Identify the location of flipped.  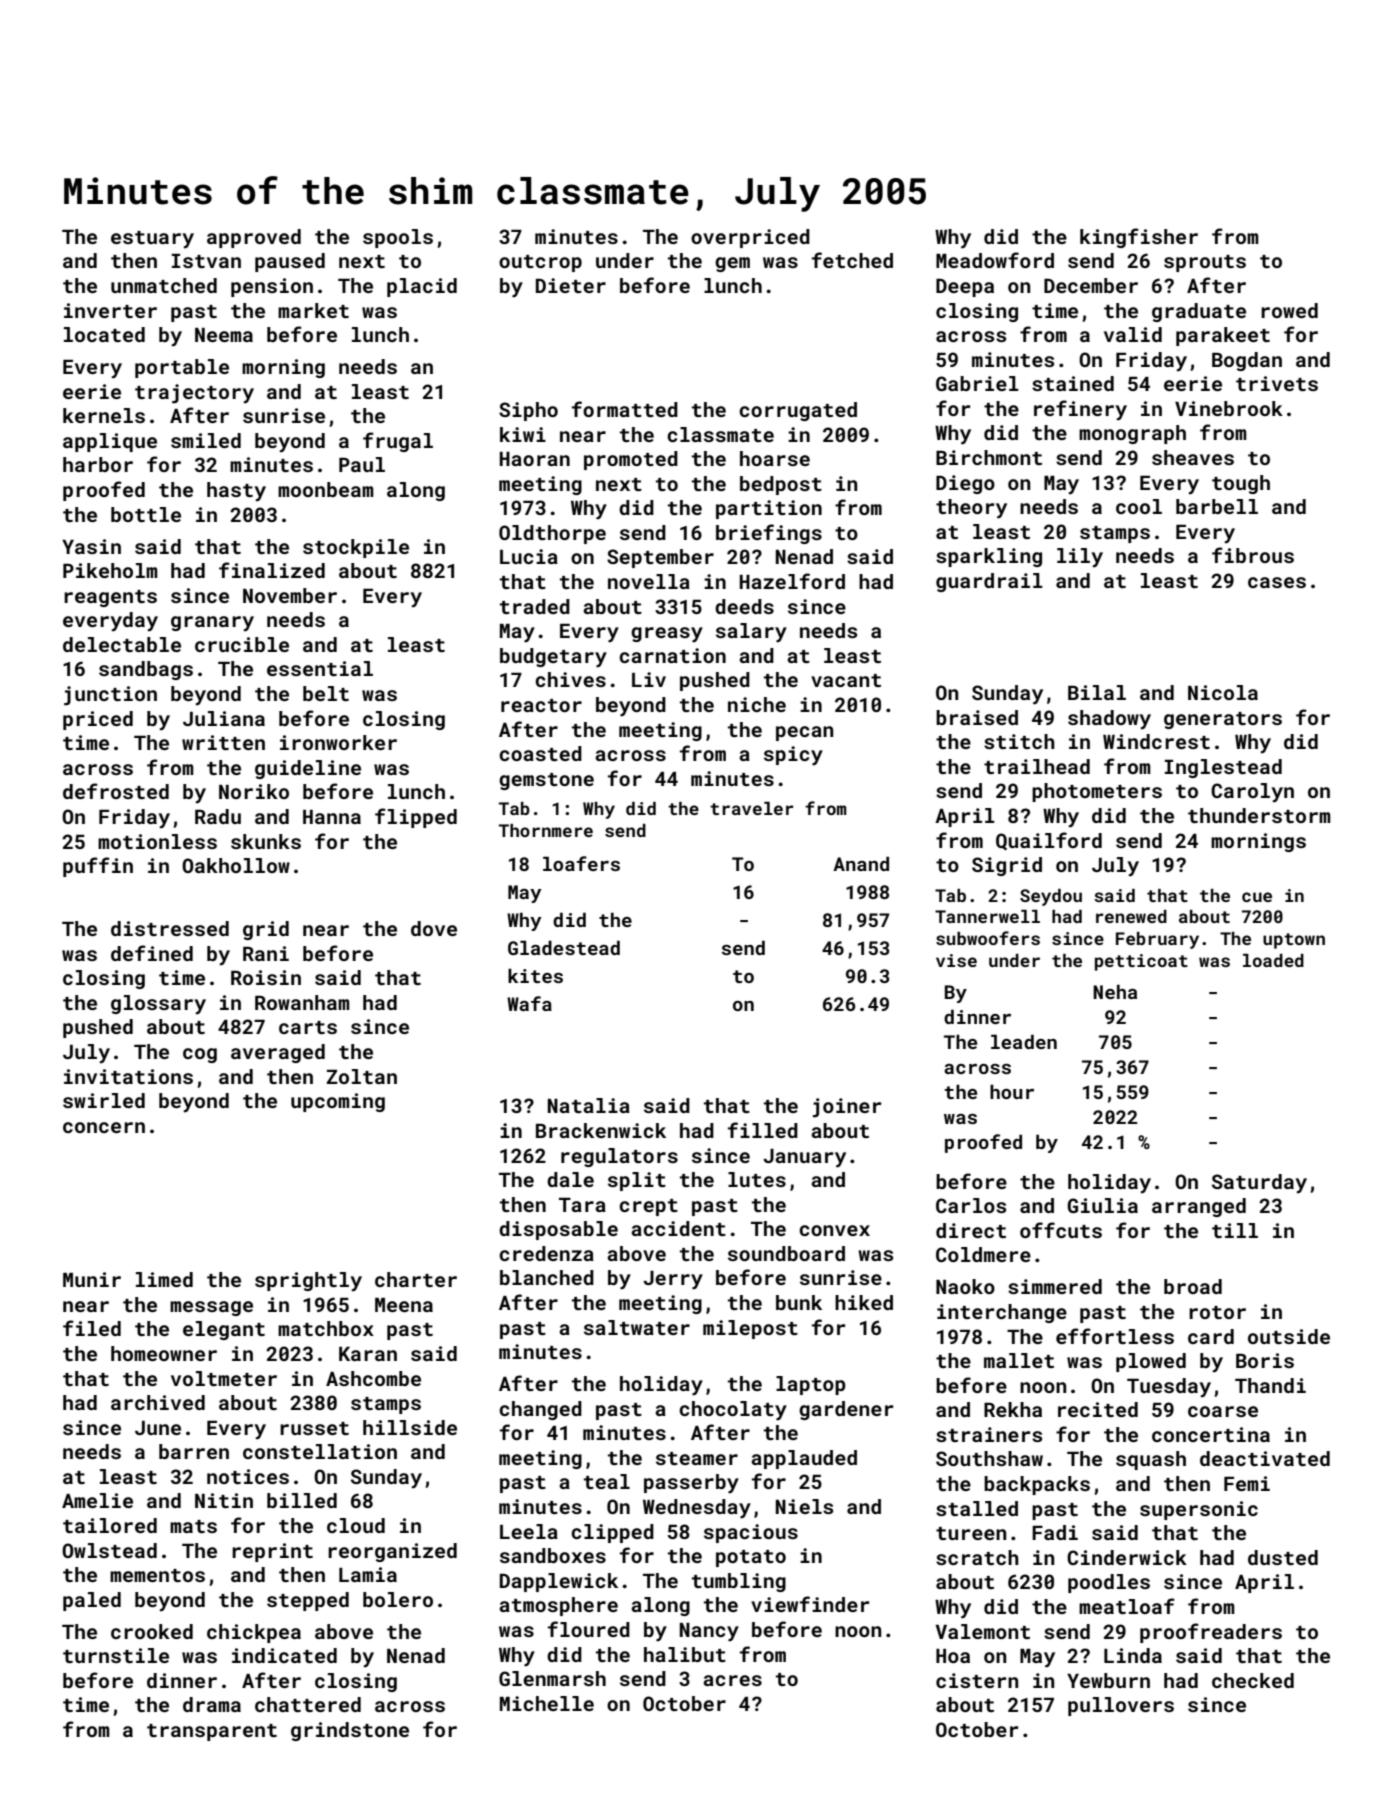
(416, 818).
